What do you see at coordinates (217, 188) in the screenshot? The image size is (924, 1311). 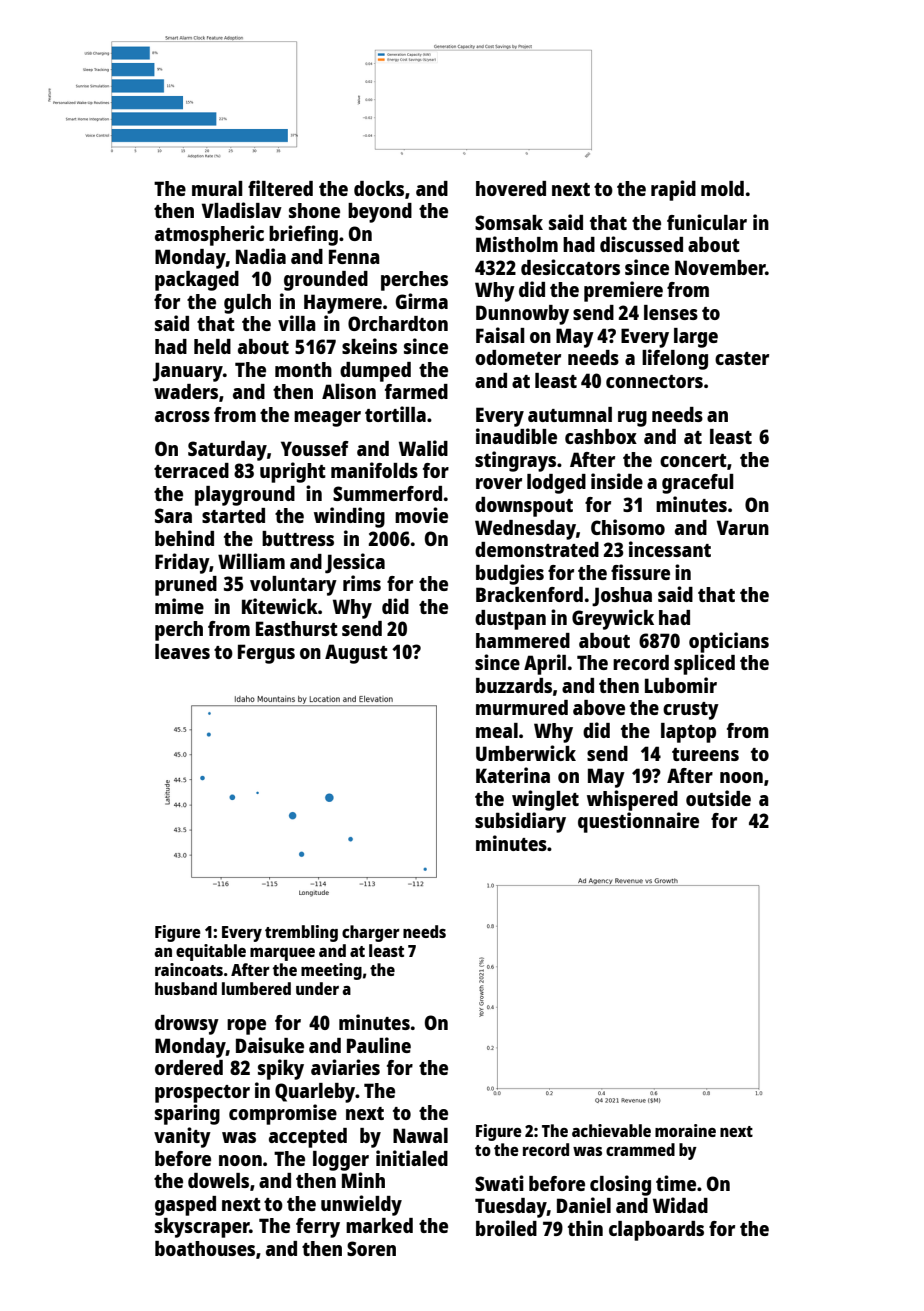 I see `mural` at bounding box center [217, 188].
